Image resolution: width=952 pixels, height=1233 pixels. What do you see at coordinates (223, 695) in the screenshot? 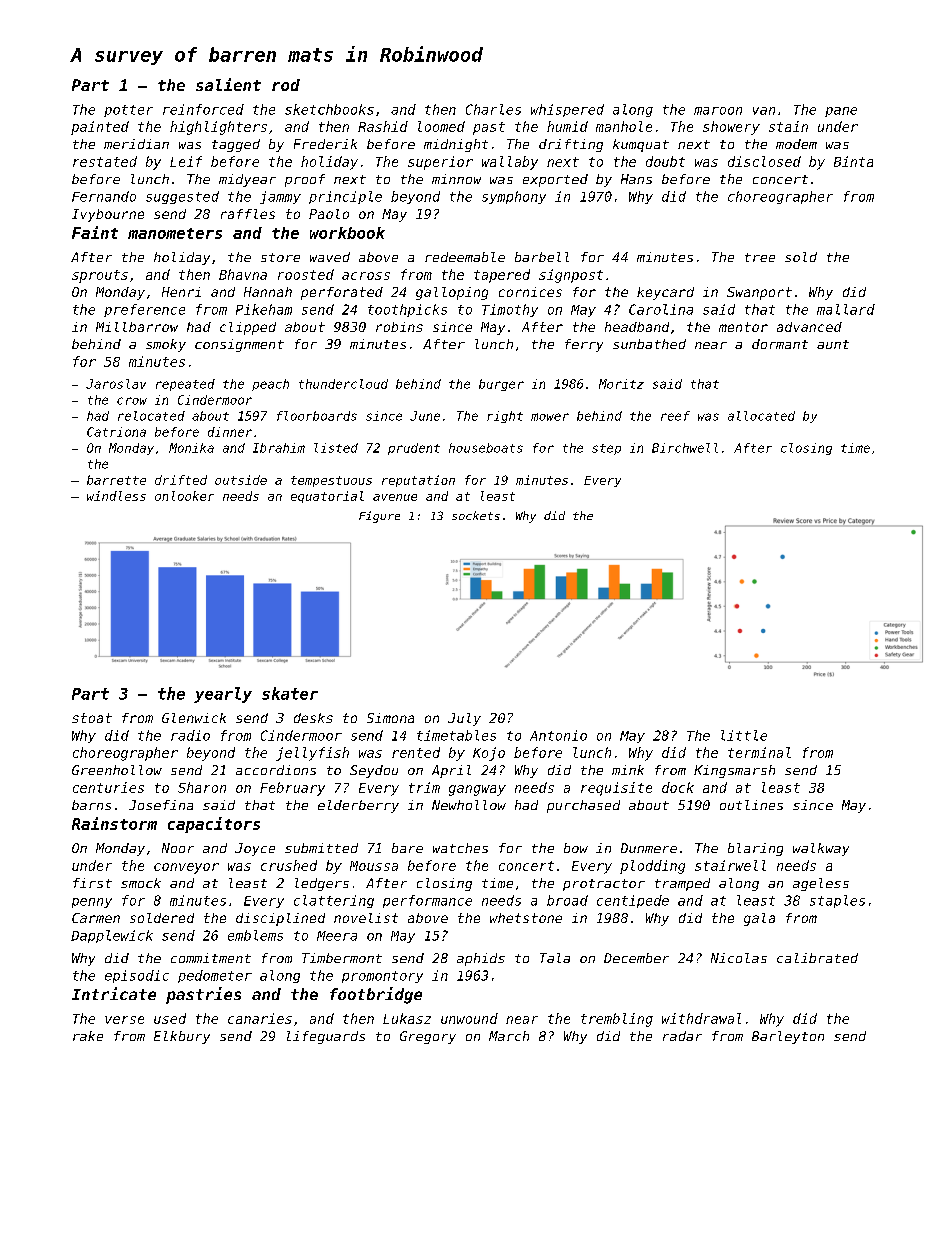
I see `yearly` at bounding box center [223, 695].
